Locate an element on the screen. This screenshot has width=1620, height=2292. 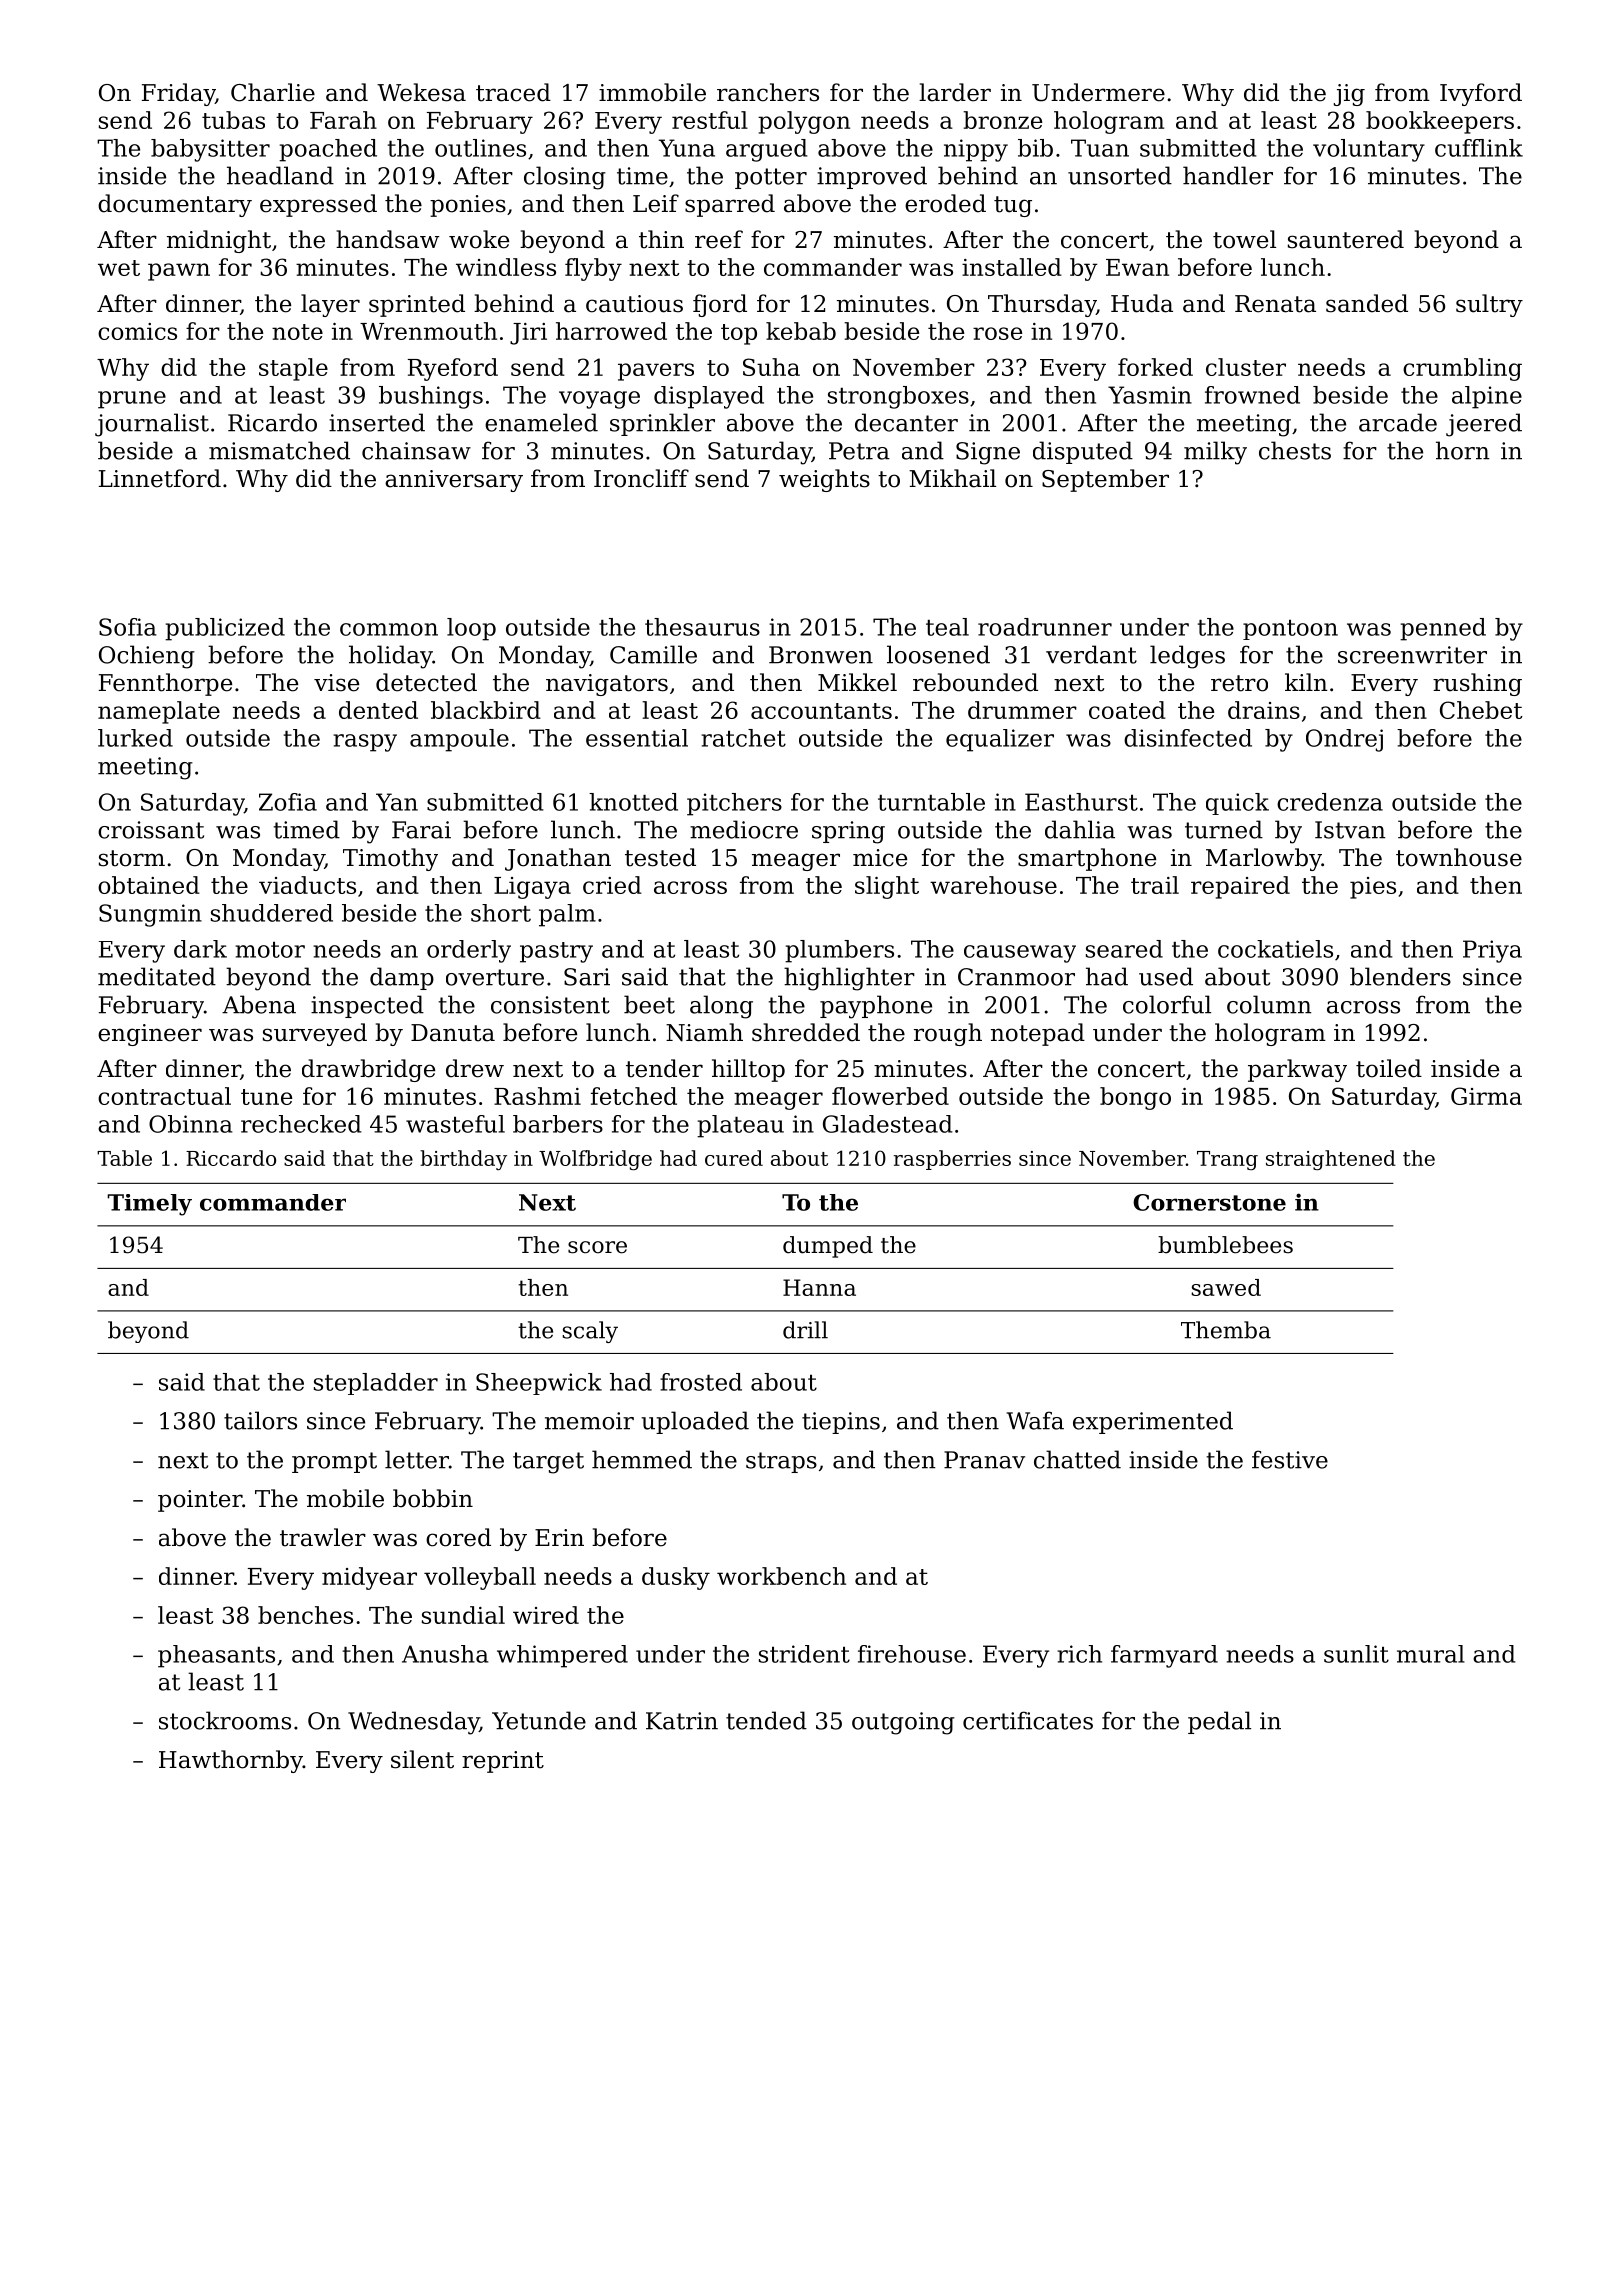
storm is located at coordinates (132, 858).
